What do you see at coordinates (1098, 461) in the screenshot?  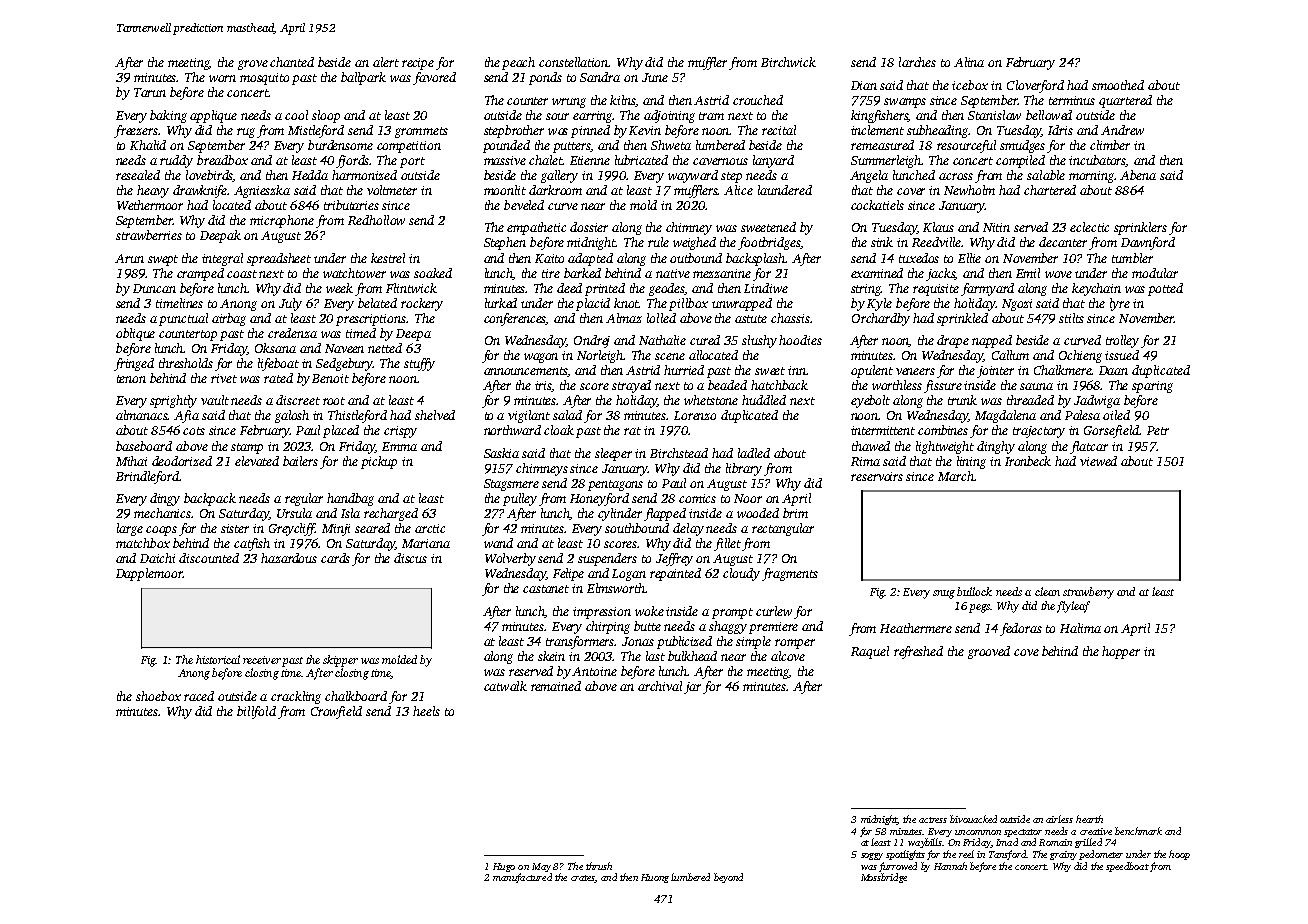 I see `viewed` at bounding box center [1098, 461].
